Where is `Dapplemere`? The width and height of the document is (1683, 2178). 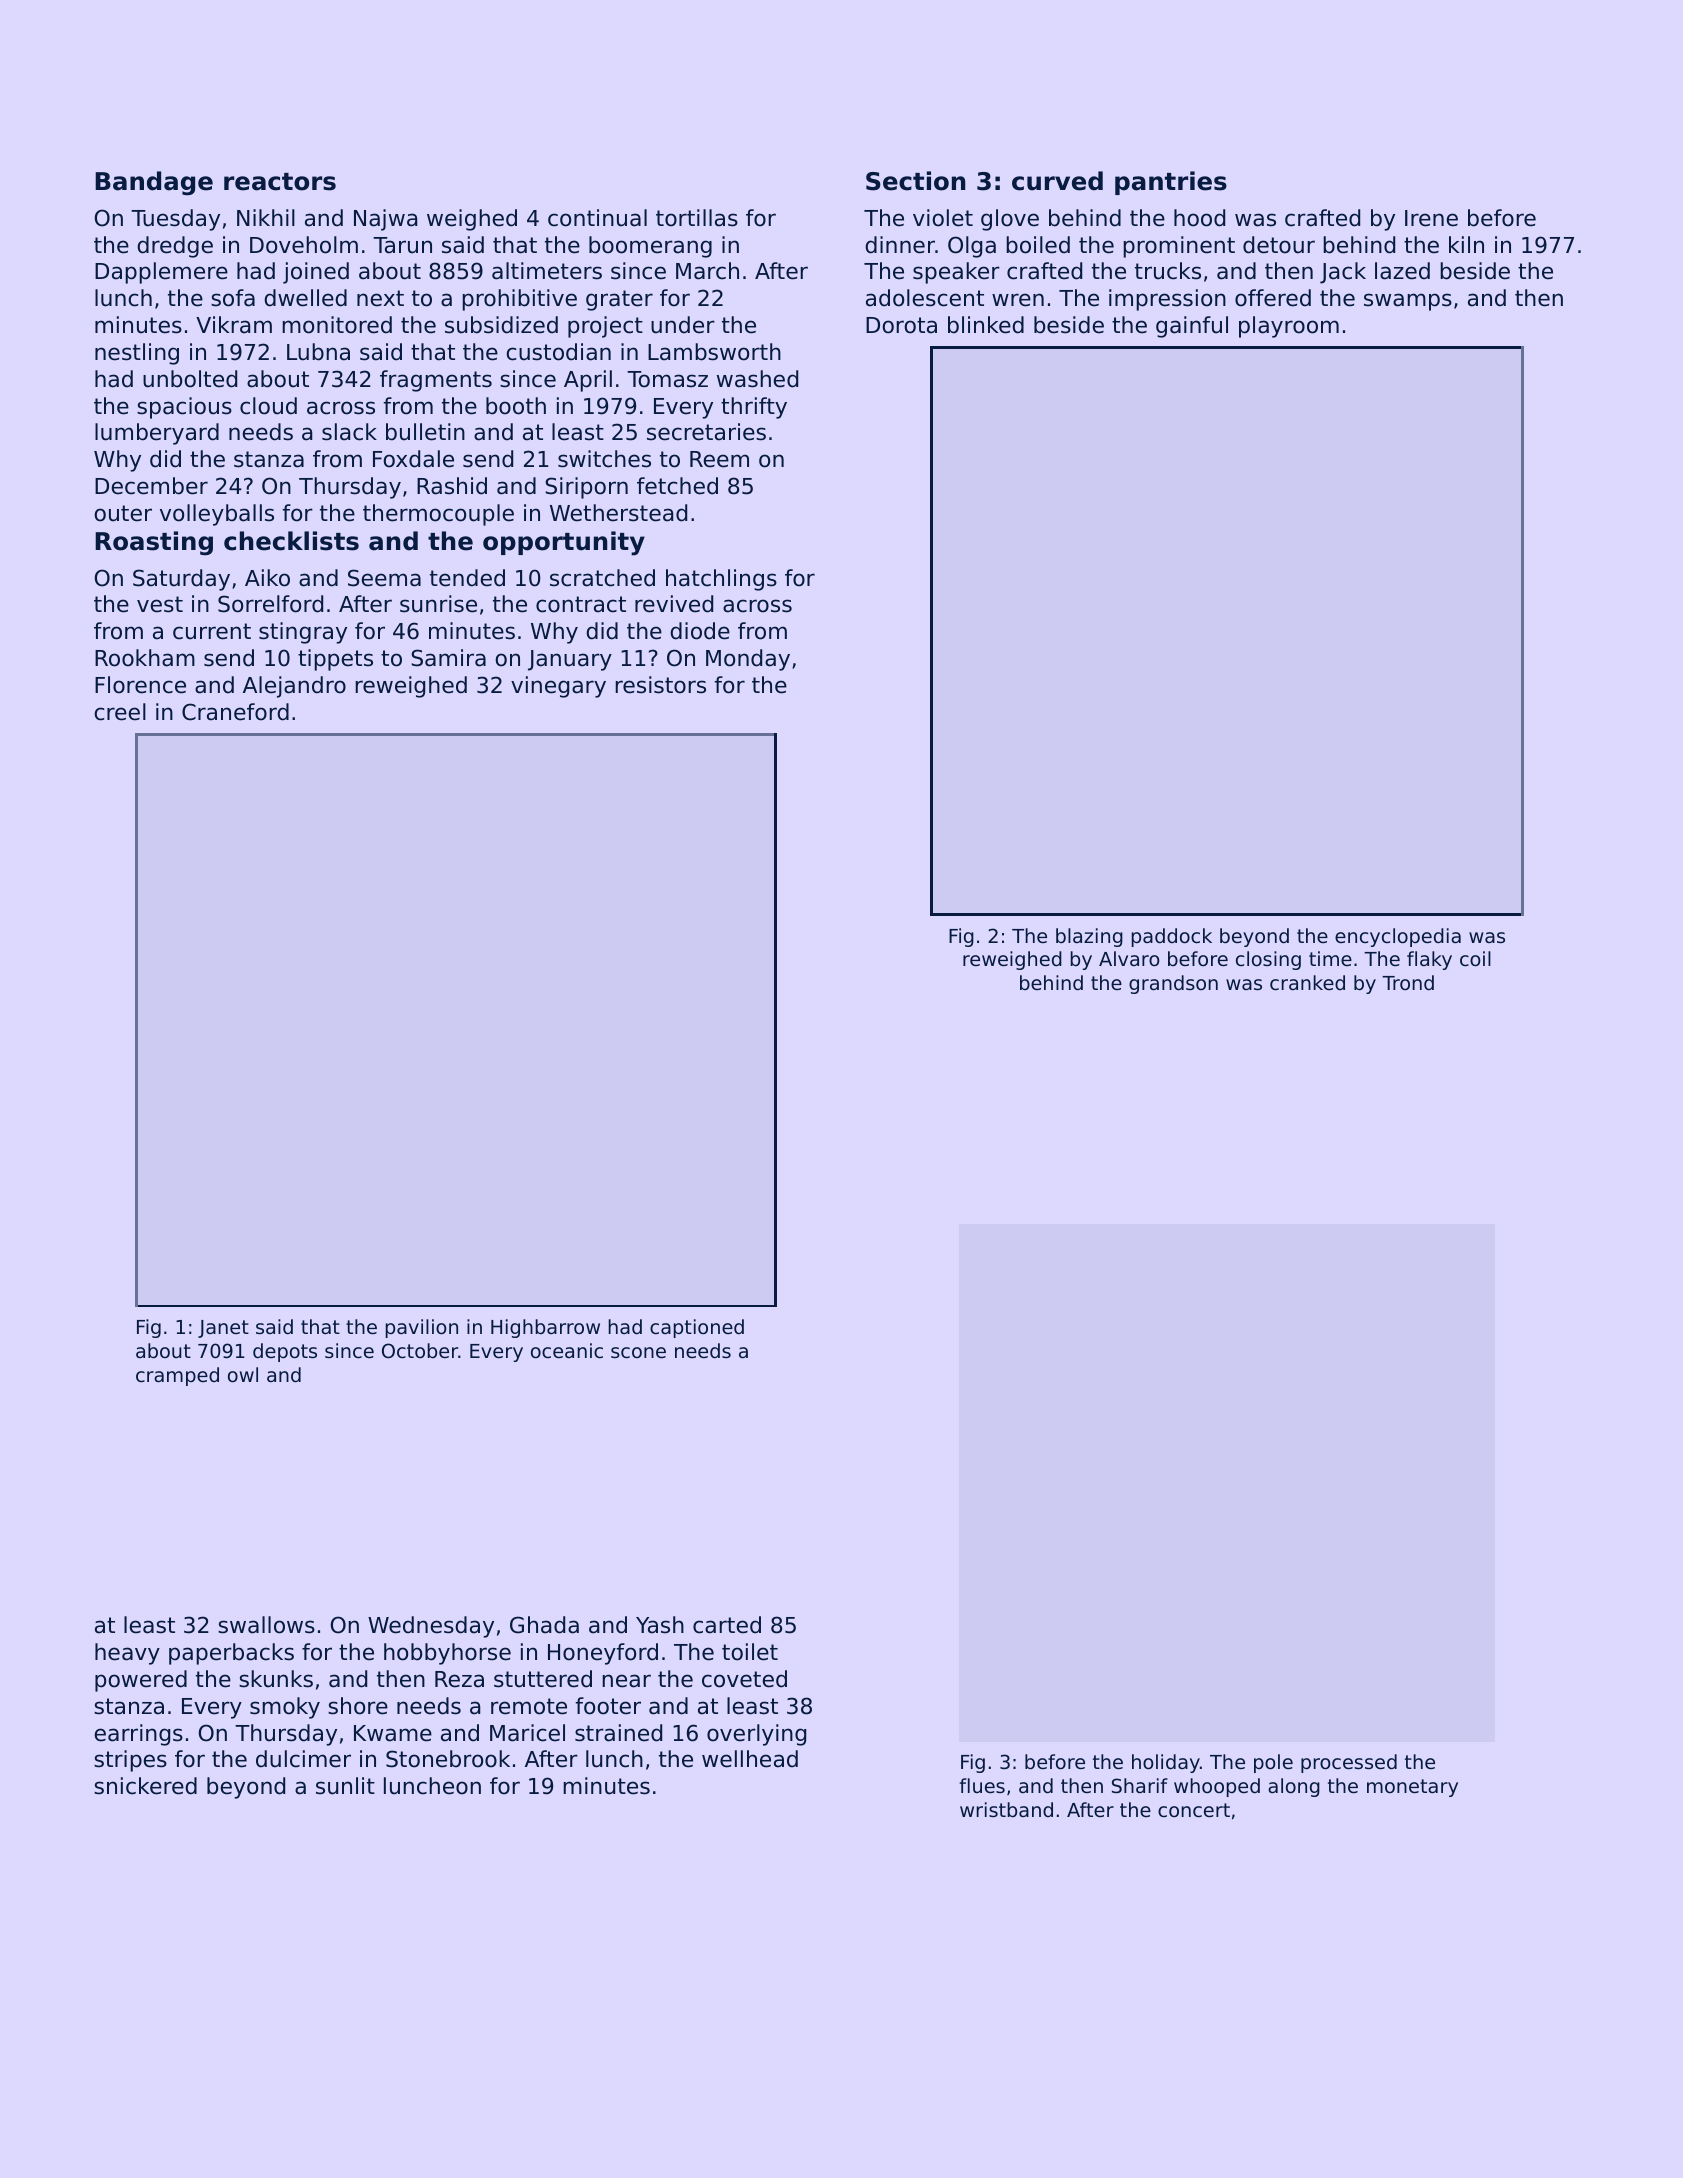 Dapplemere is located at coordinates (161, 273).
